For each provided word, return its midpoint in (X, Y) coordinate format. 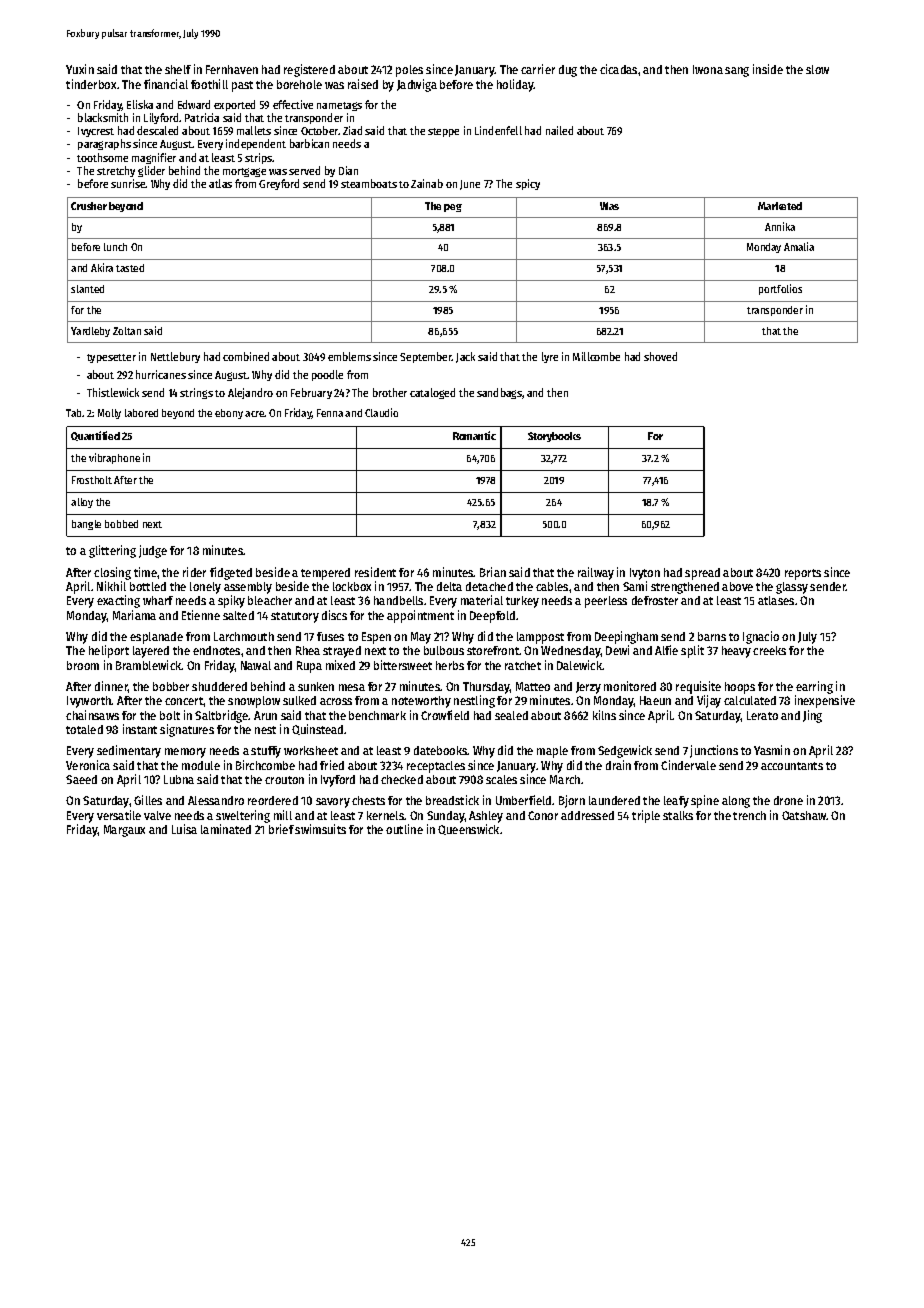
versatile (119, 815)
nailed (559, 130)
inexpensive (825, 701)
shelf (178, 69)
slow (817, 69)
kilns (604, 715)
